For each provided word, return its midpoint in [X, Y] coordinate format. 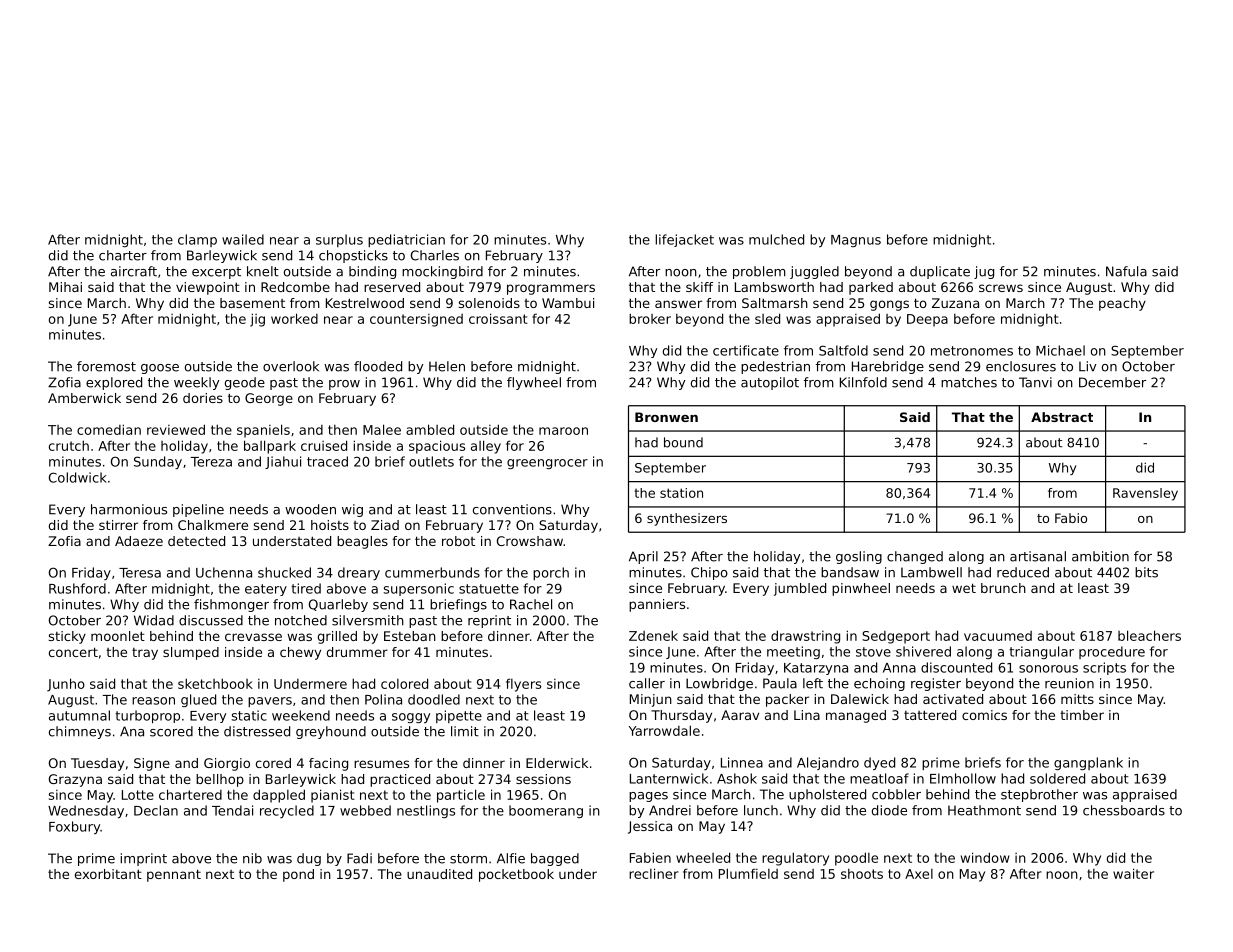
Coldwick [78, 477]
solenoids [489, 303]
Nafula [1126, 271]
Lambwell [931, 572]
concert [73, 652]
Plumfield [748, 873]
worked [294, 318]
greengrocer [547, 464]
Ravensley [1145, 494]
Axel [919, 874]
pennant [174, 875]
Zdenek [653, 635]
